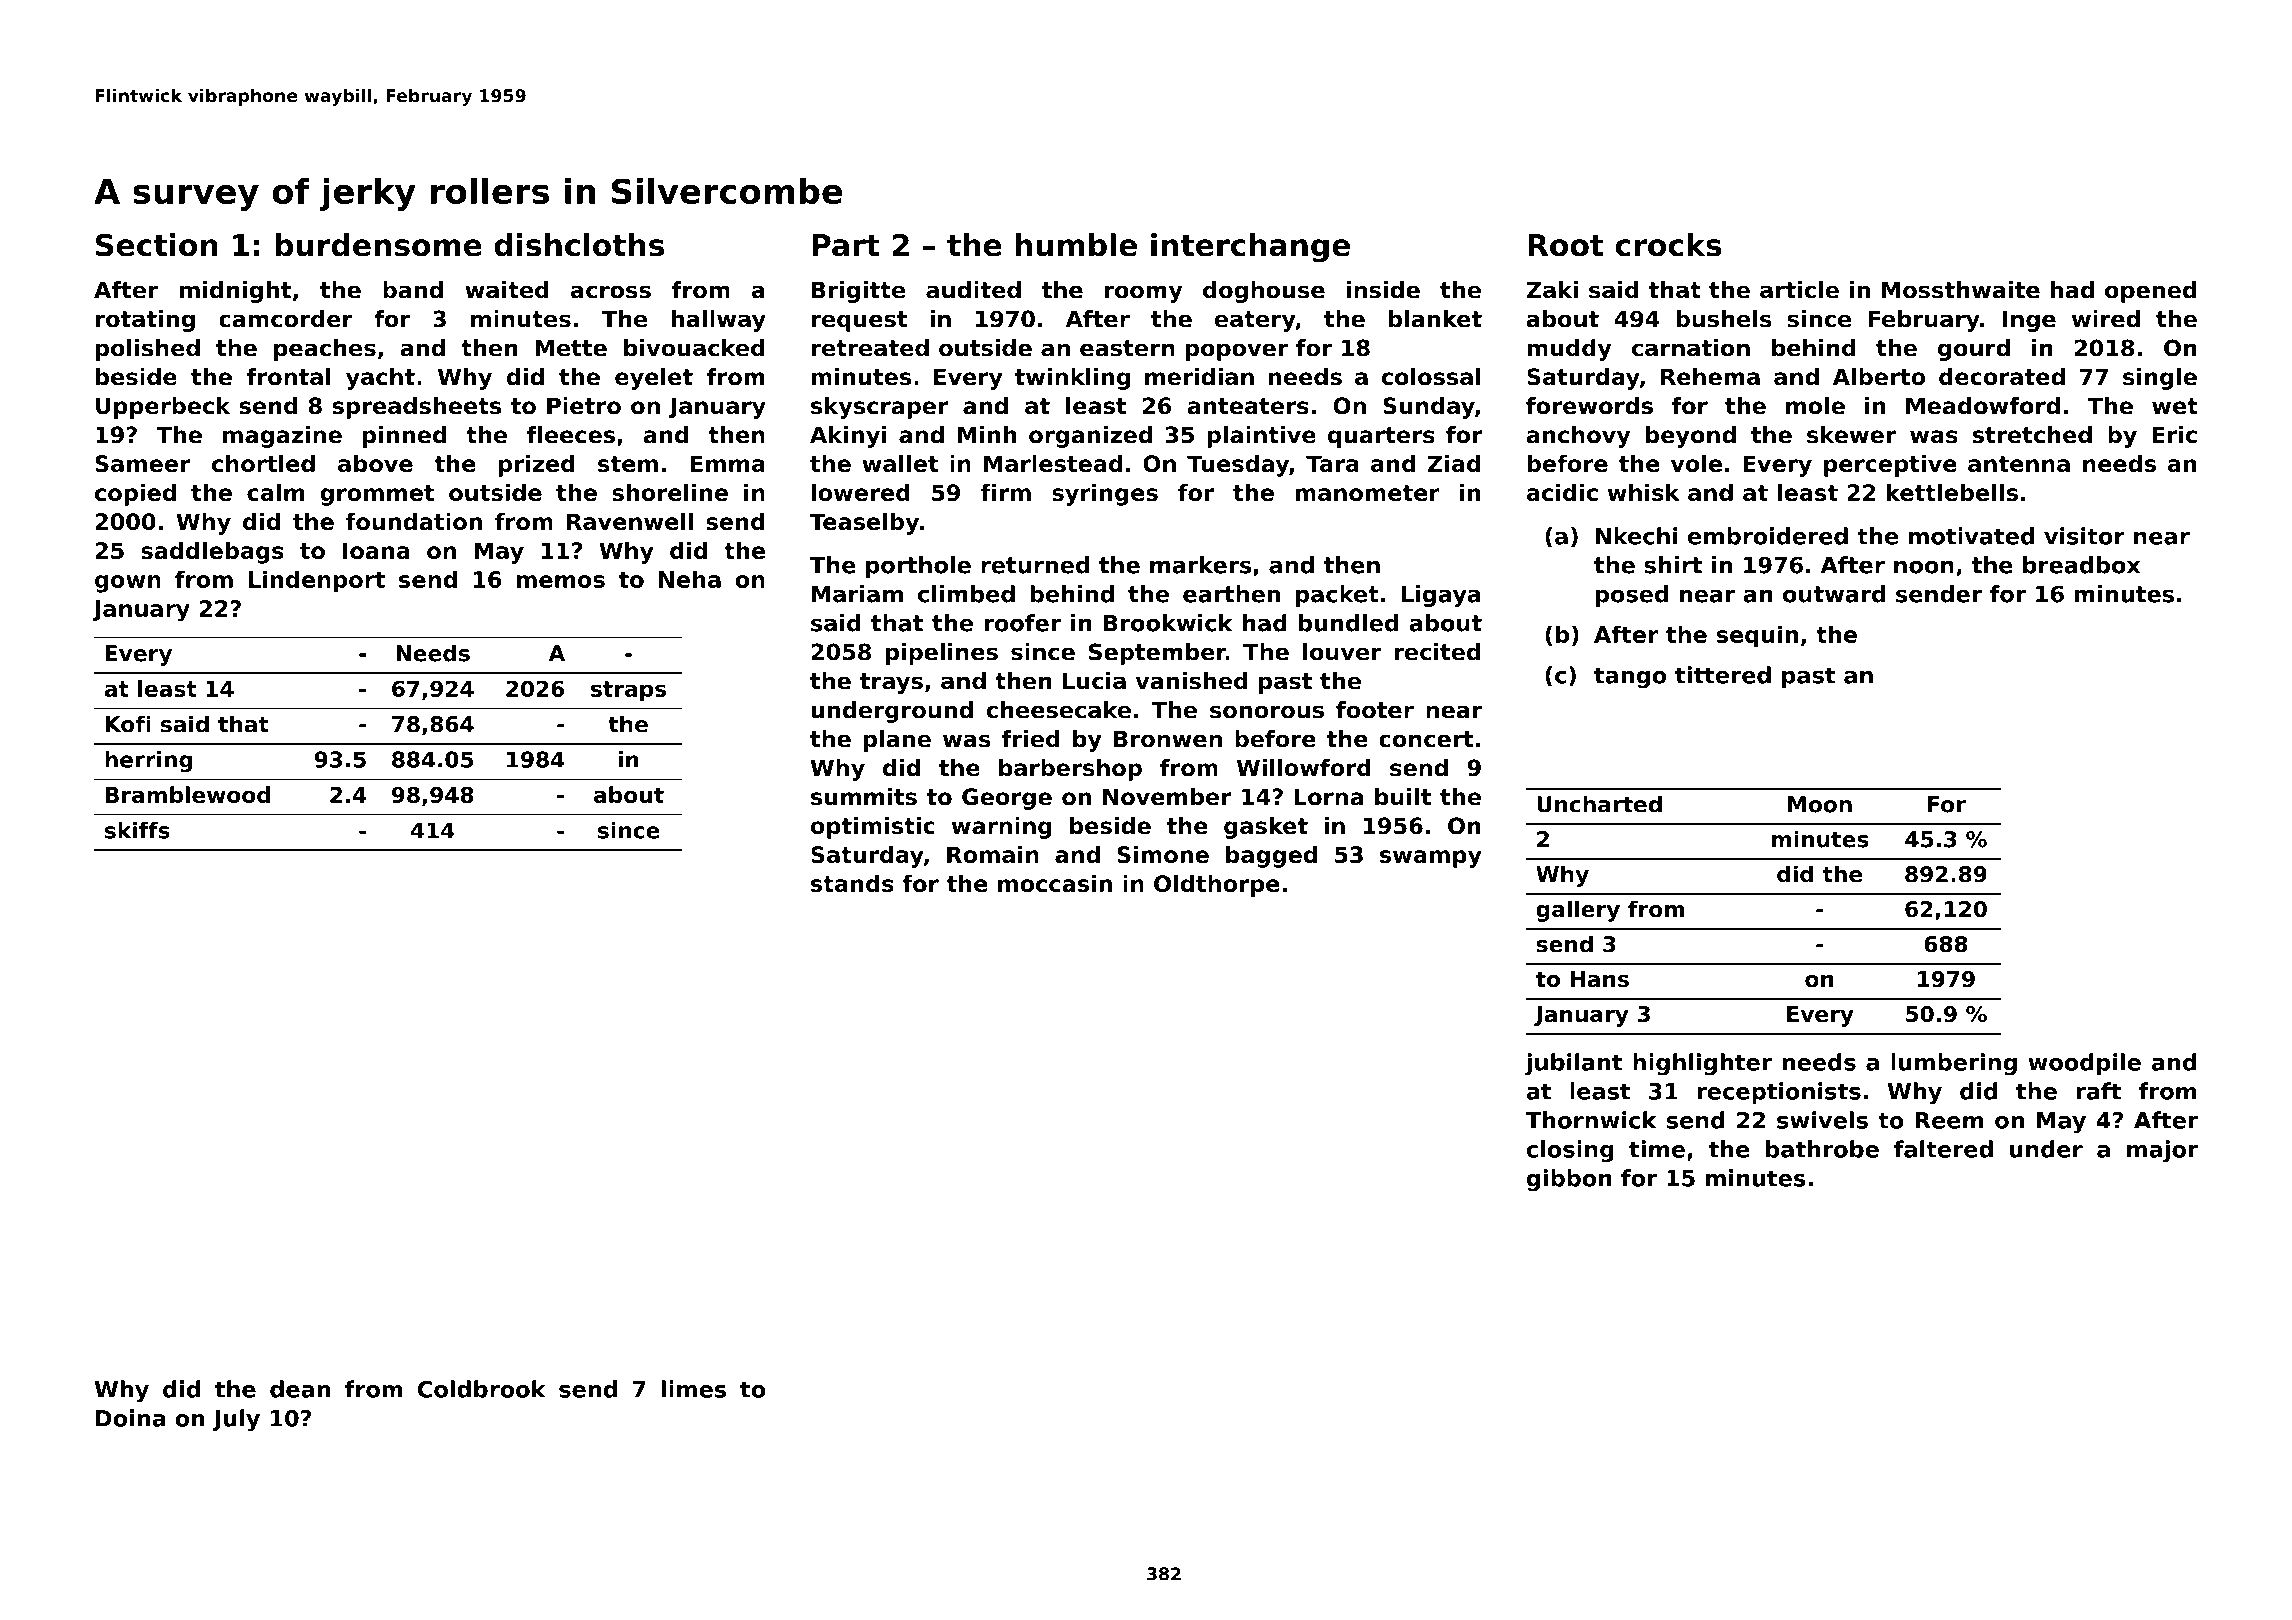 The height and width of the screenshot is (1620, 2292). Describe the element at coordinates (628, 691) in the screenshot. I see `straps` at that location.
